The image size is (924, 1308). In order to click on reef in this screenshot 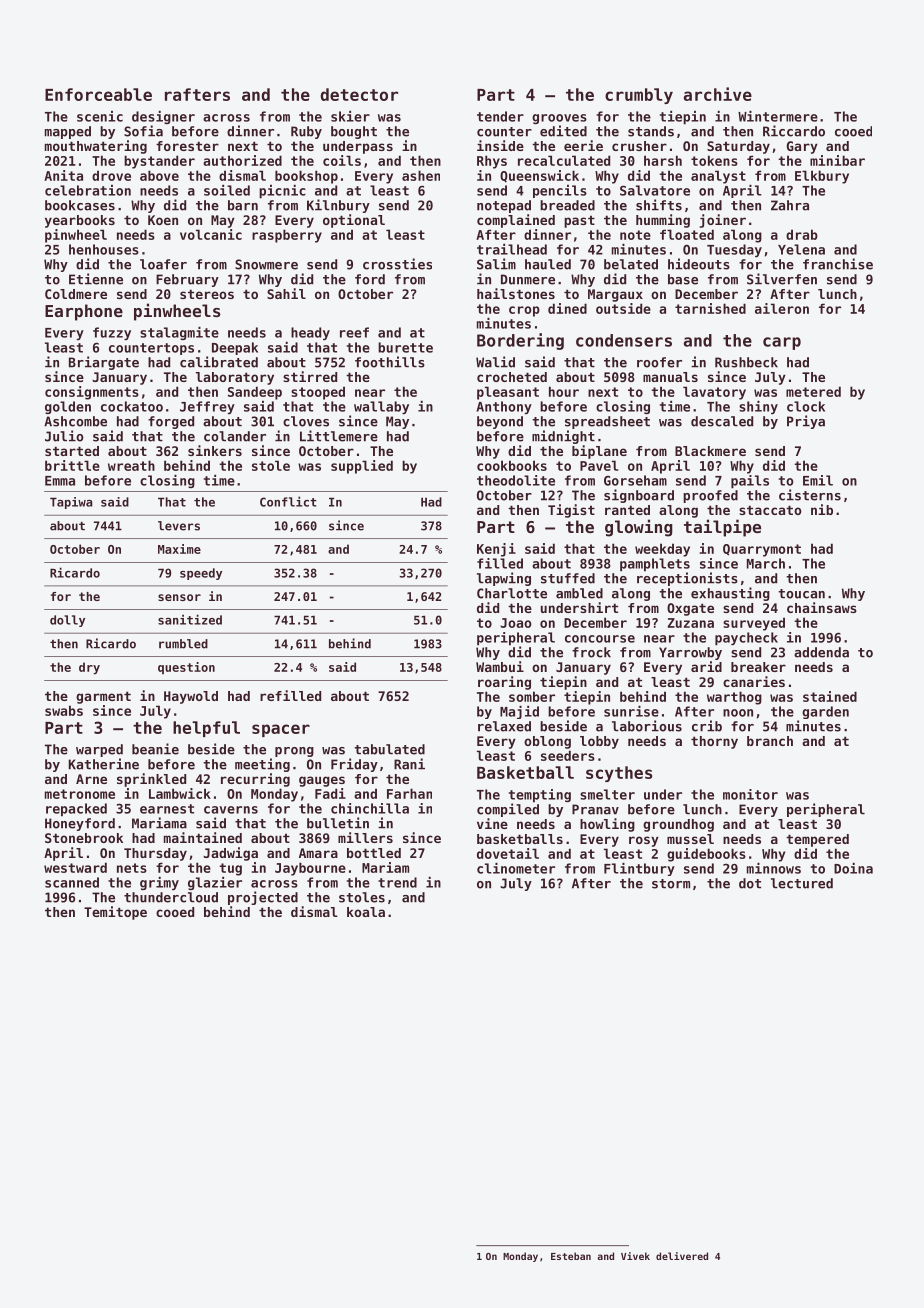, I will do `click(354, 332)`.
